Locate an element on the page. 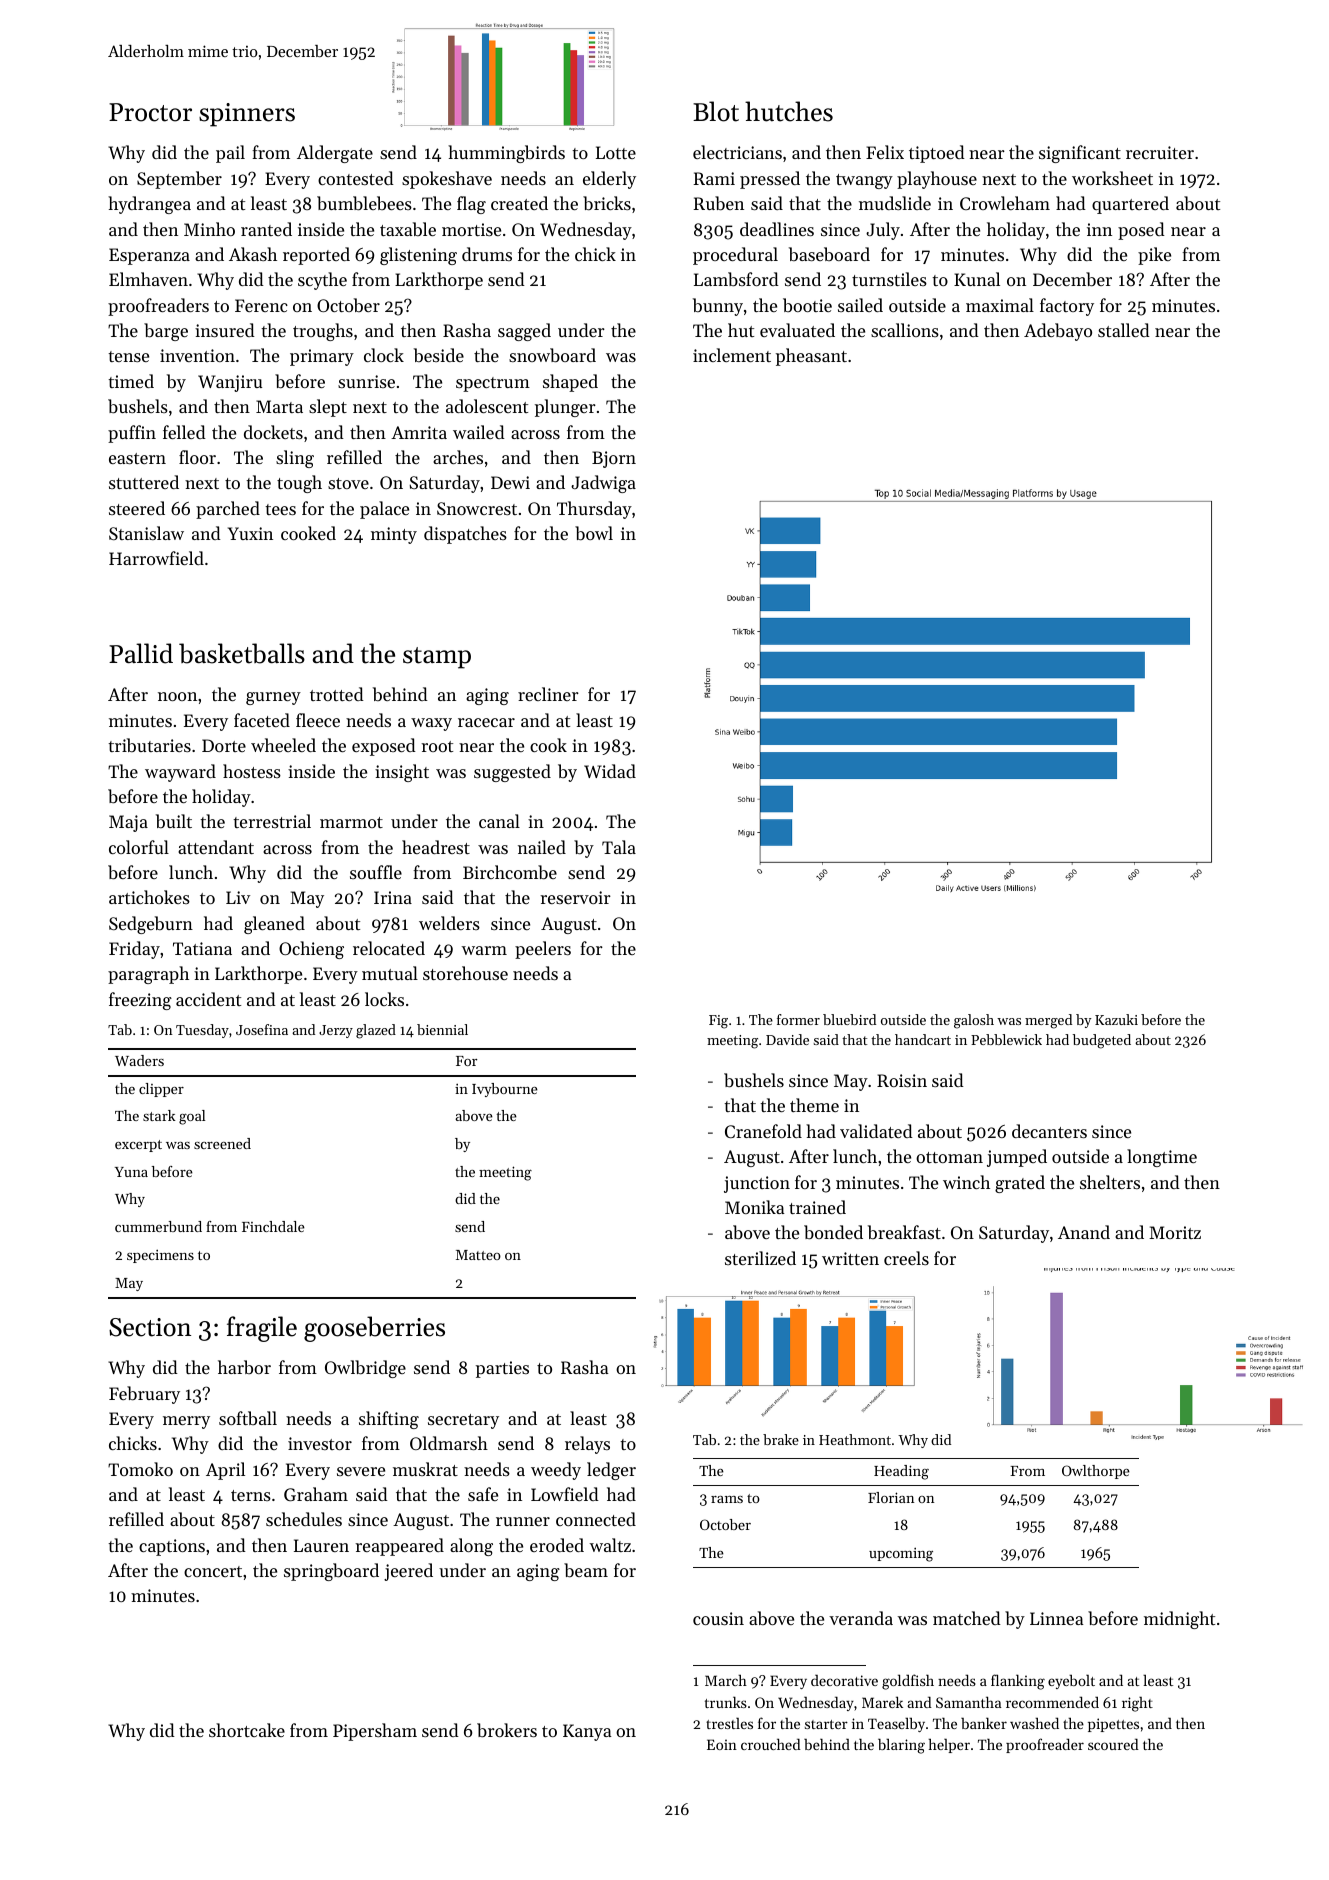  grated is located at coordinates (1020, 1184).
